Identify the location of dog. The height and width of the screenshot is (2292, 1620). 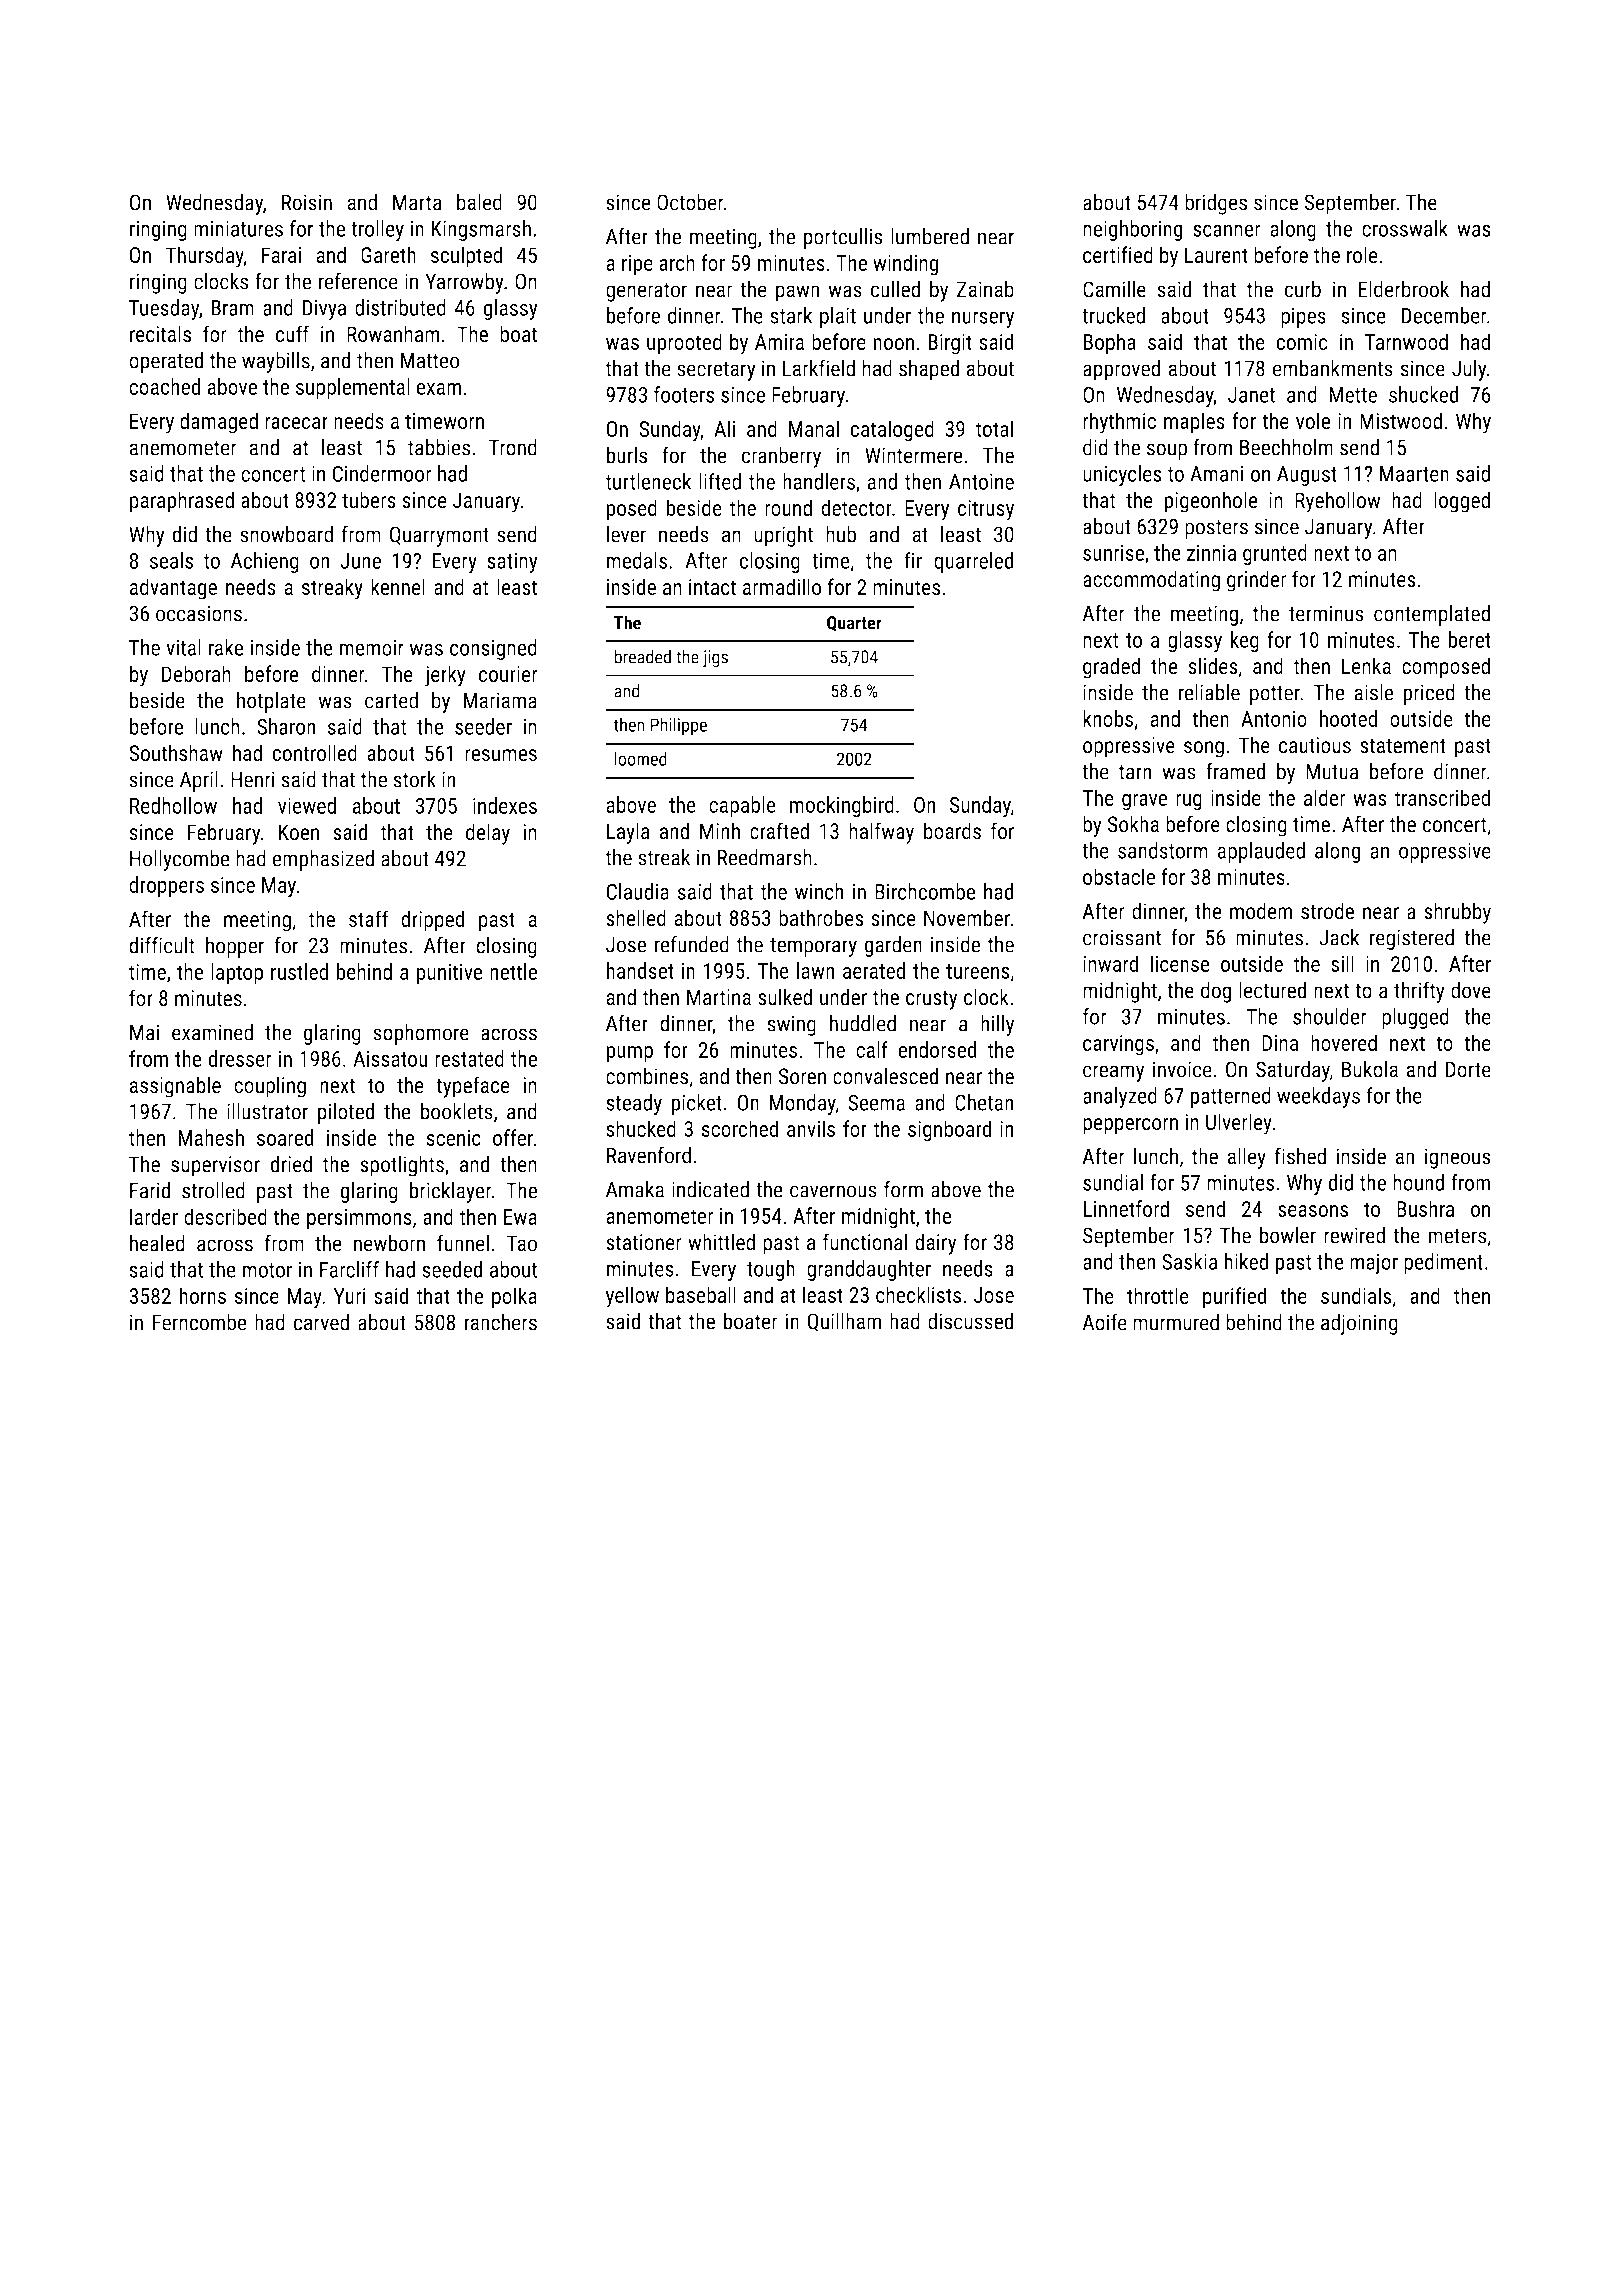
(1216, 992).
